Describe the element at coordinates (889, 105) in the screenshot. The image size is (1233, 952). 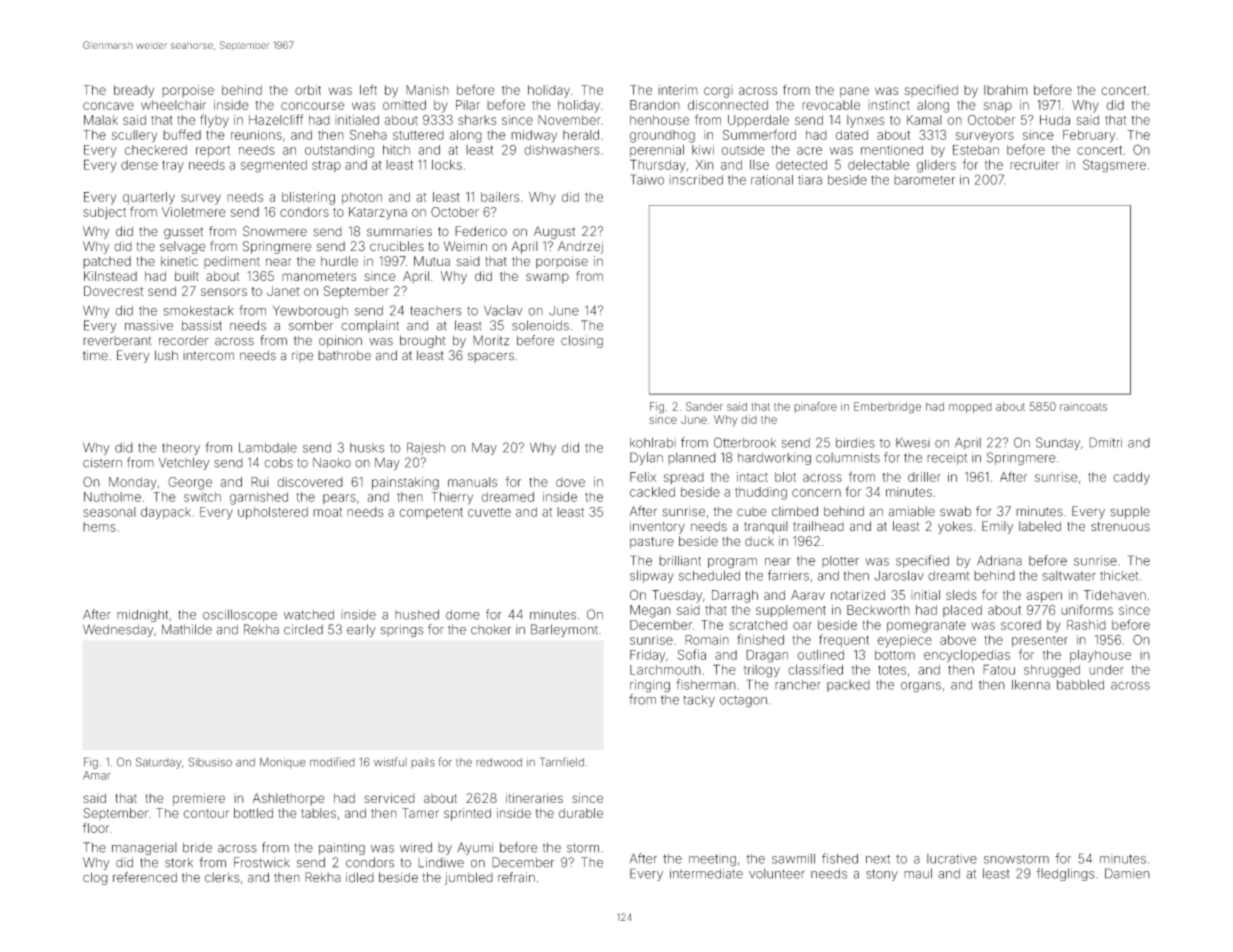
I see `instinct` at that location.
